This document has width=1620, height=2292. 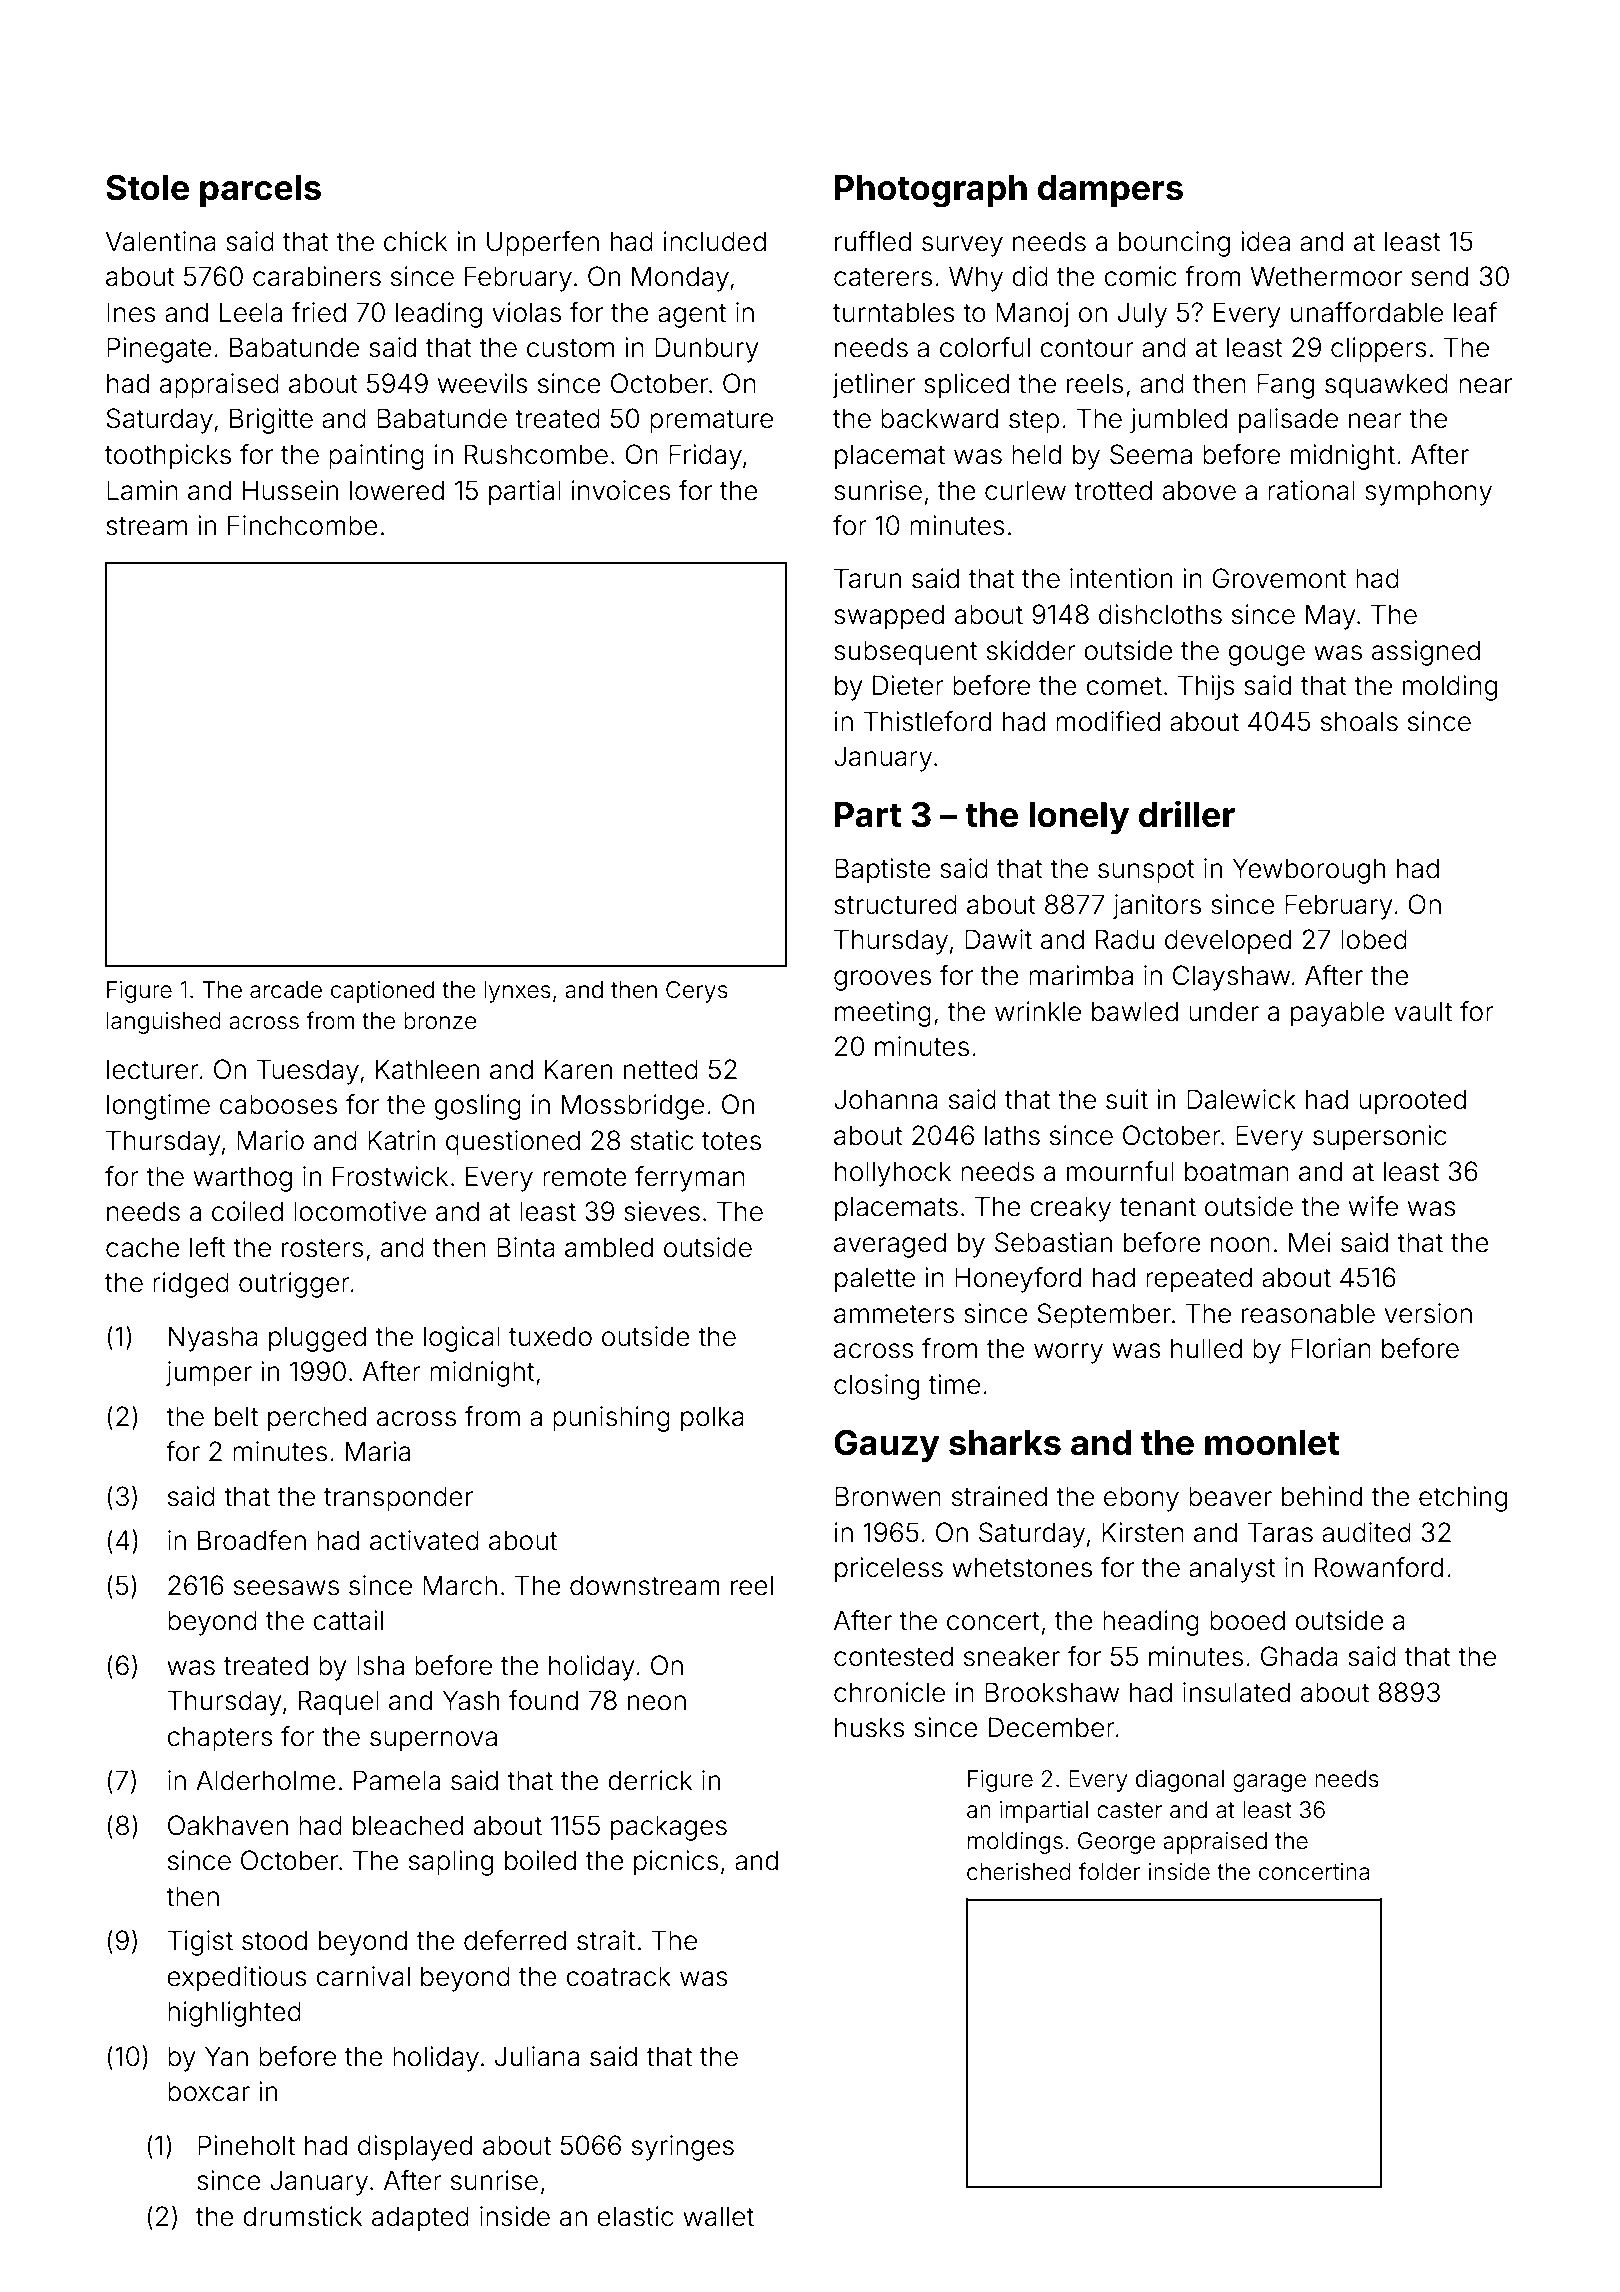 What do you see at coordinates (1412, 1102) in the document?
I see `uprooted` at bounding box center [1412, 1102].
